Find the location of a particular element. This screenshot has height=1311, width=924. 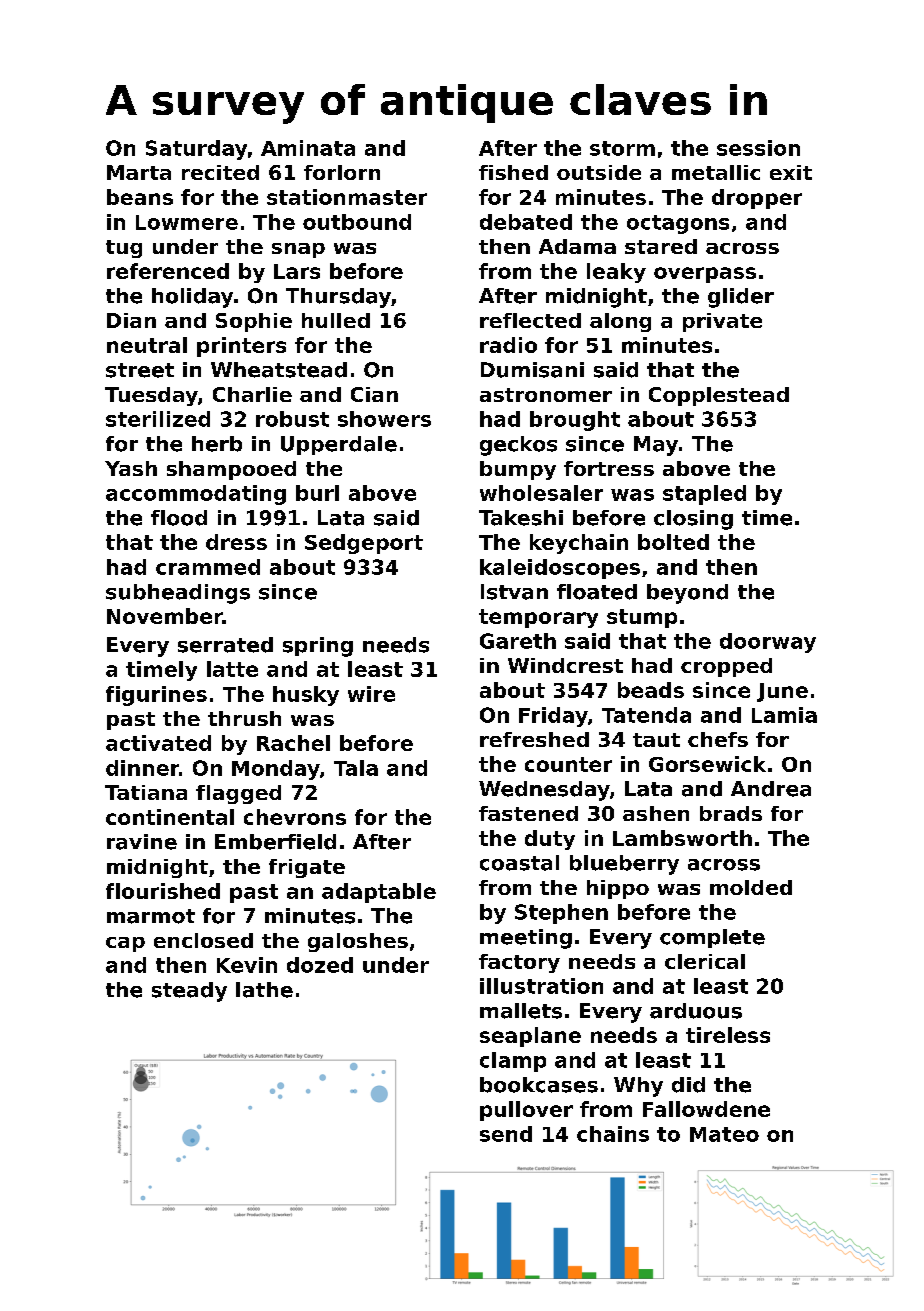

private is located at coordinates (722, 322).
